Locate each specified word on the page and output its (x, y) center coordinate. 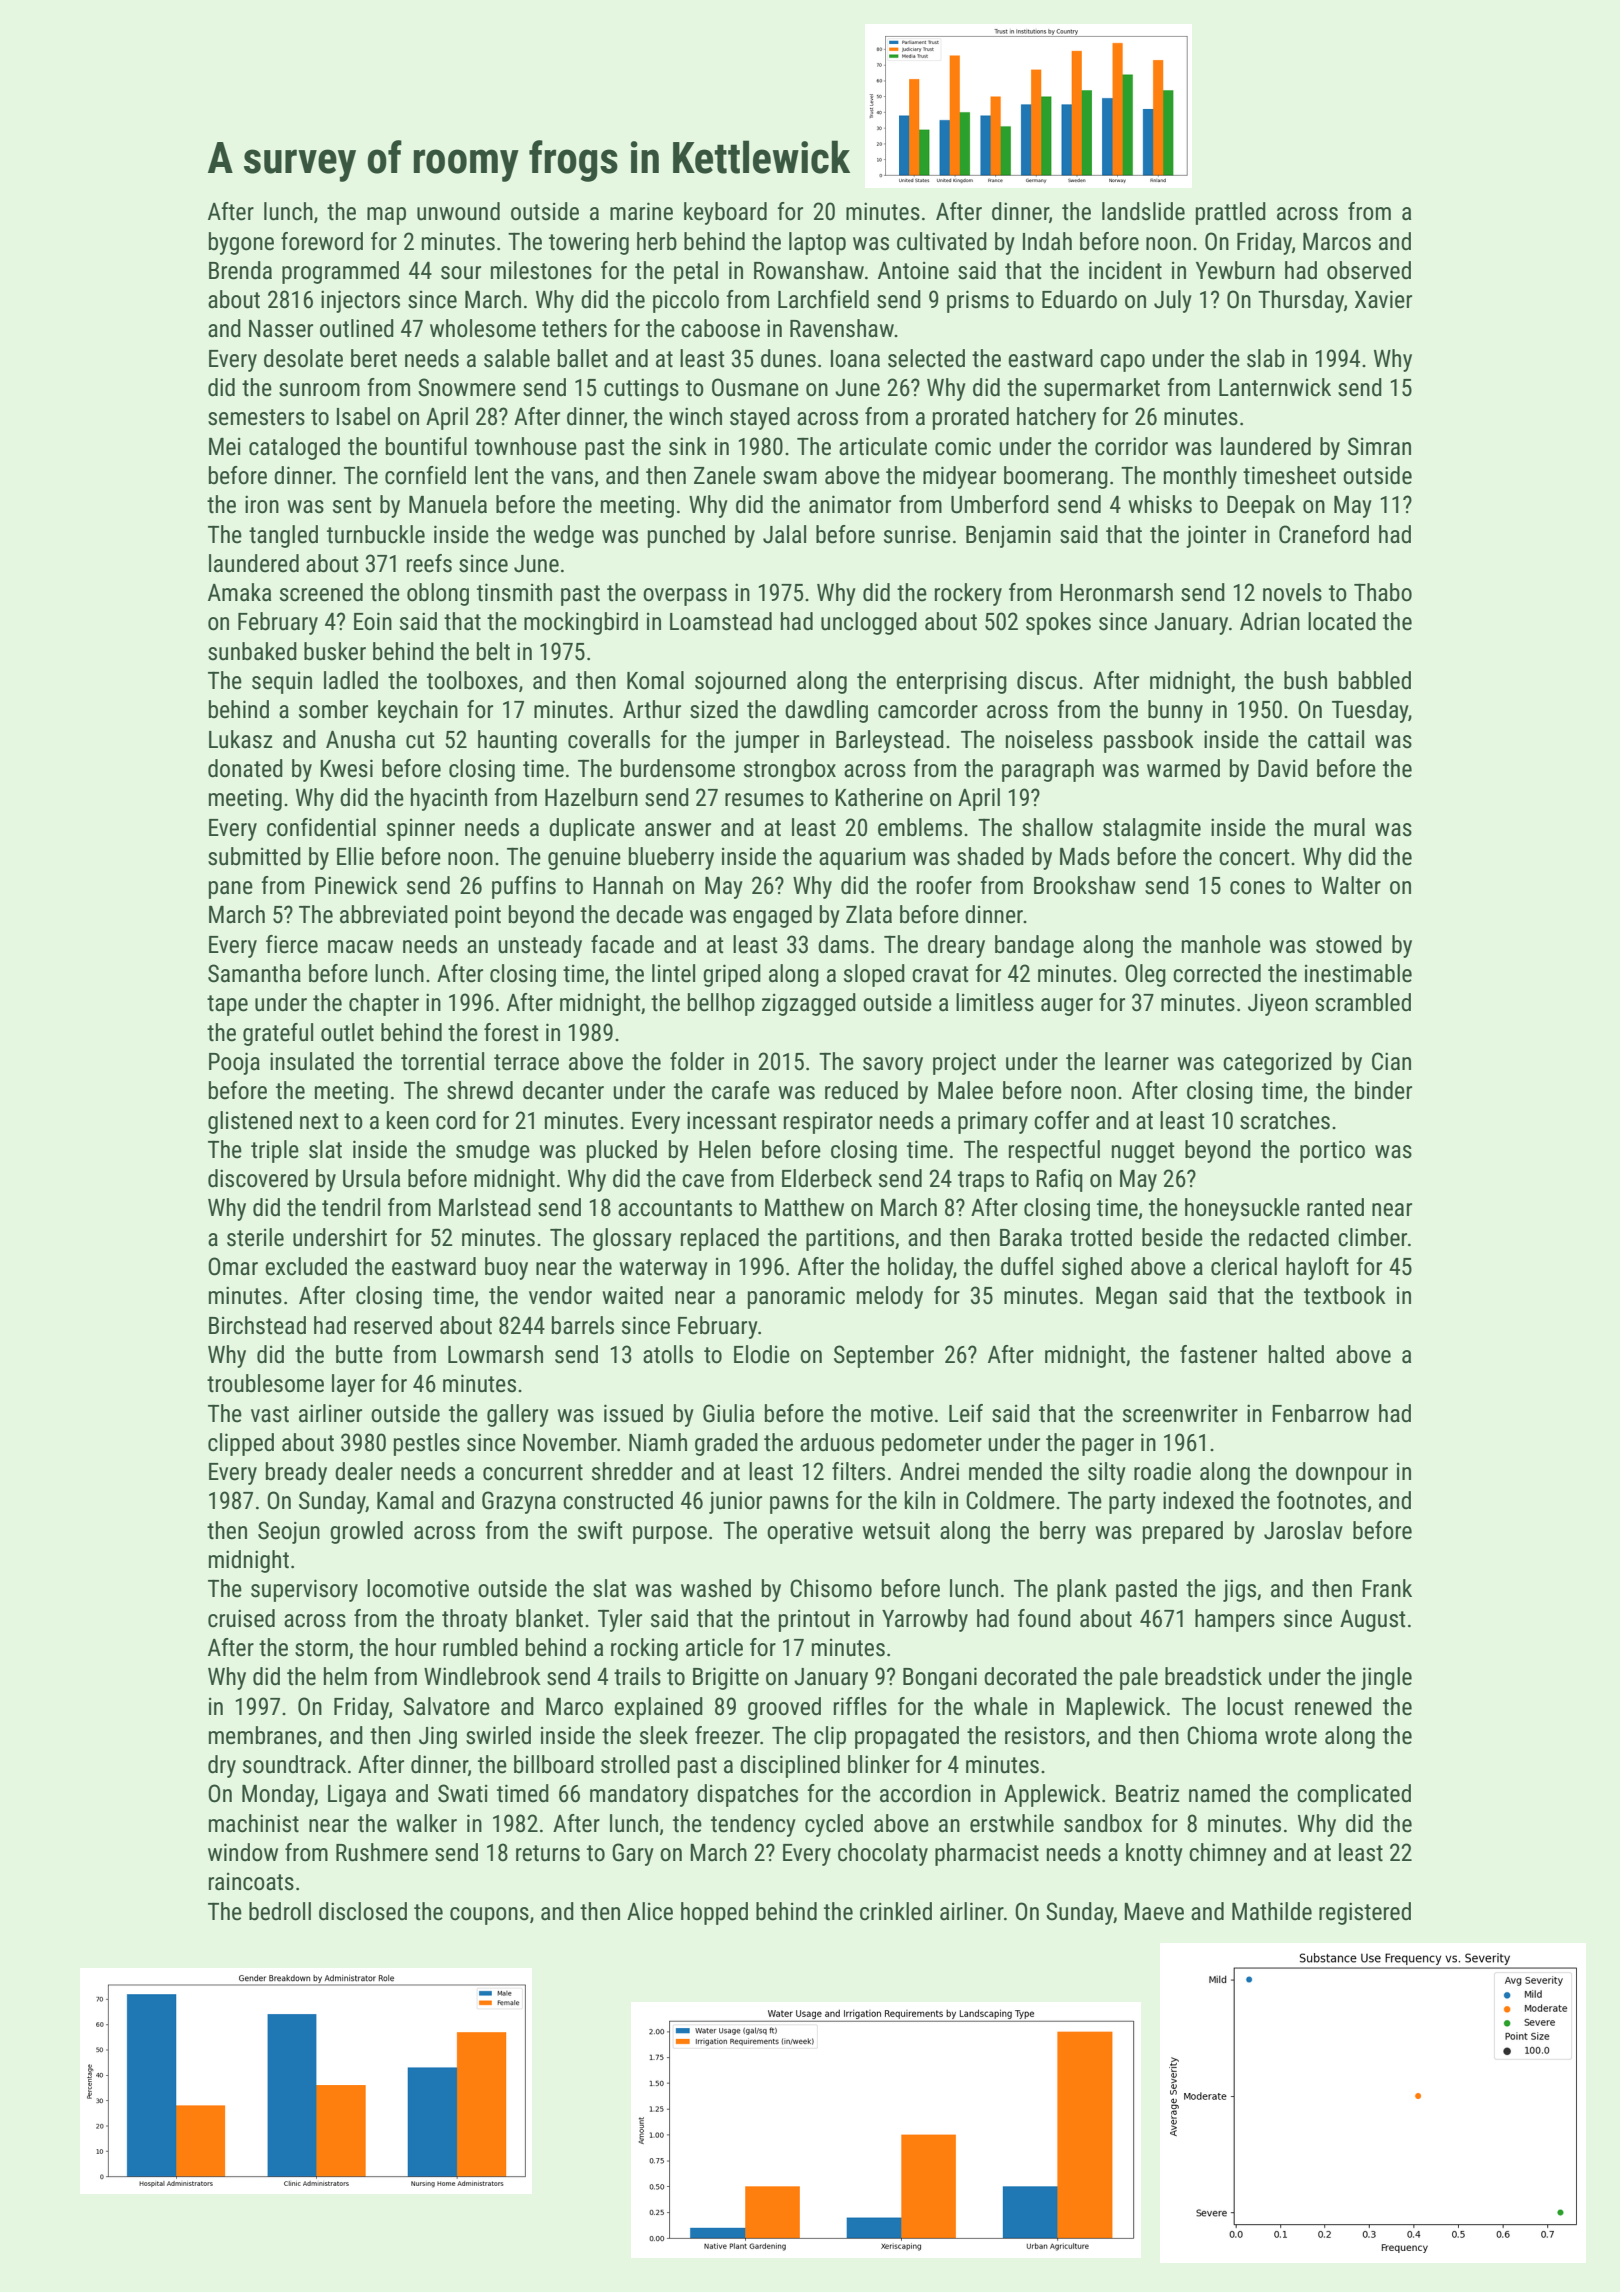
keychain (418, 711)
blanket (549, 1618)
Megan (1126, 1297)
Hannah (628, 885)
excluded (306, 1266)
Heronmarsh (1116, 592)
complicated (1354, 1795)
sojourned (740, 682)
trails (637, 1676)
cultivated (942, 241)
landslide (1143, 211)
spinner (421, 830)
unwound (458, 211)
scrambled (1363, 1002)
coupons (489, 1916)
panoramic (796, 1297)
